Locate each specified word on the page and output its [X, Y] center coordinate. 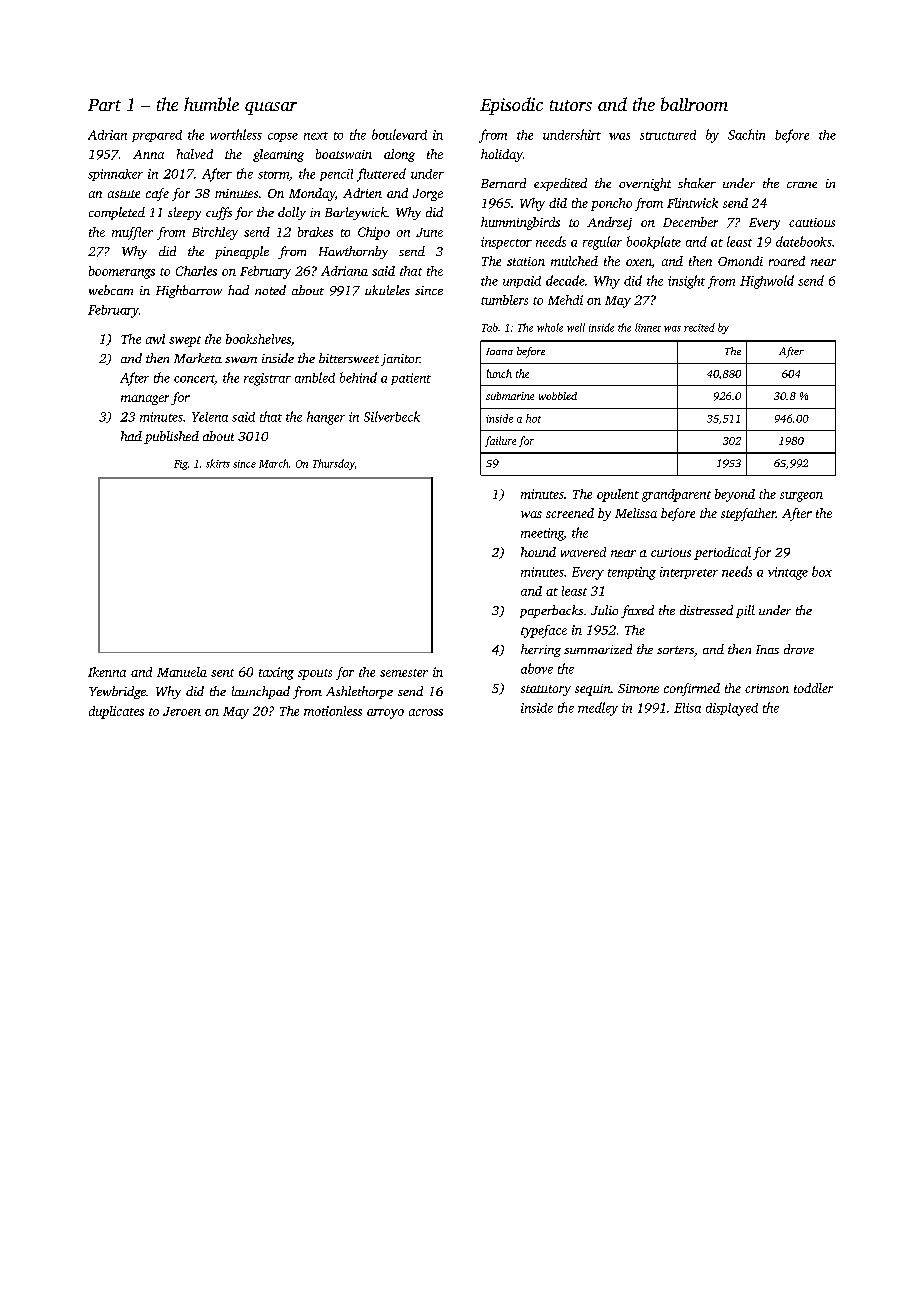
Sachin [746, 134]
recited [699, 327]
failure [500, 441]
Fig [181, 465]
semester [404, 673]
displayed [732, 709]
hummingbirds [520, 223]
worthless [236, 134]
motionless [333, 711]
